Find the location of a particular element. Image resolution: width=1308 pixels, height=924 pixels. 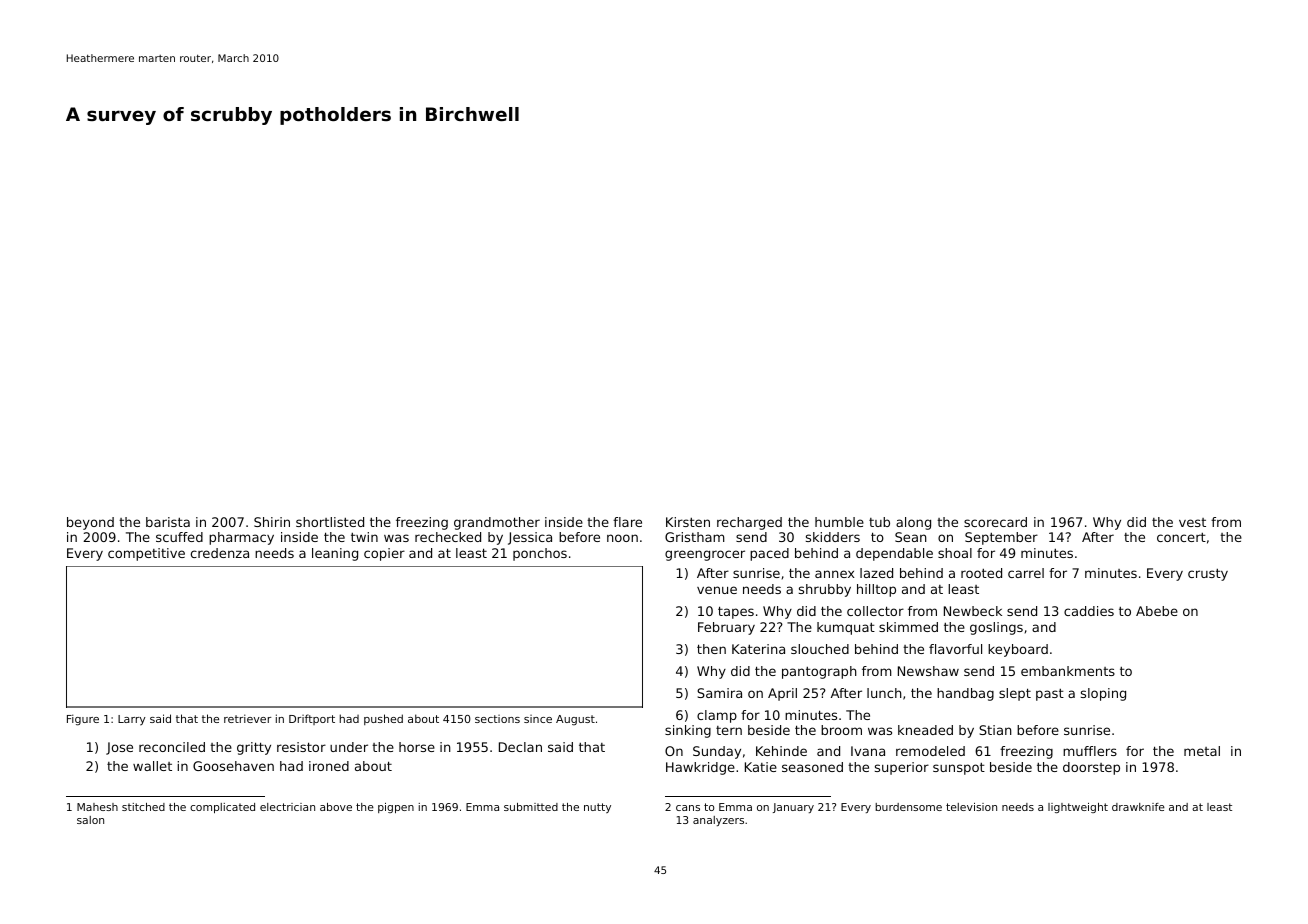

barista is located at coordinates (168, 522).
